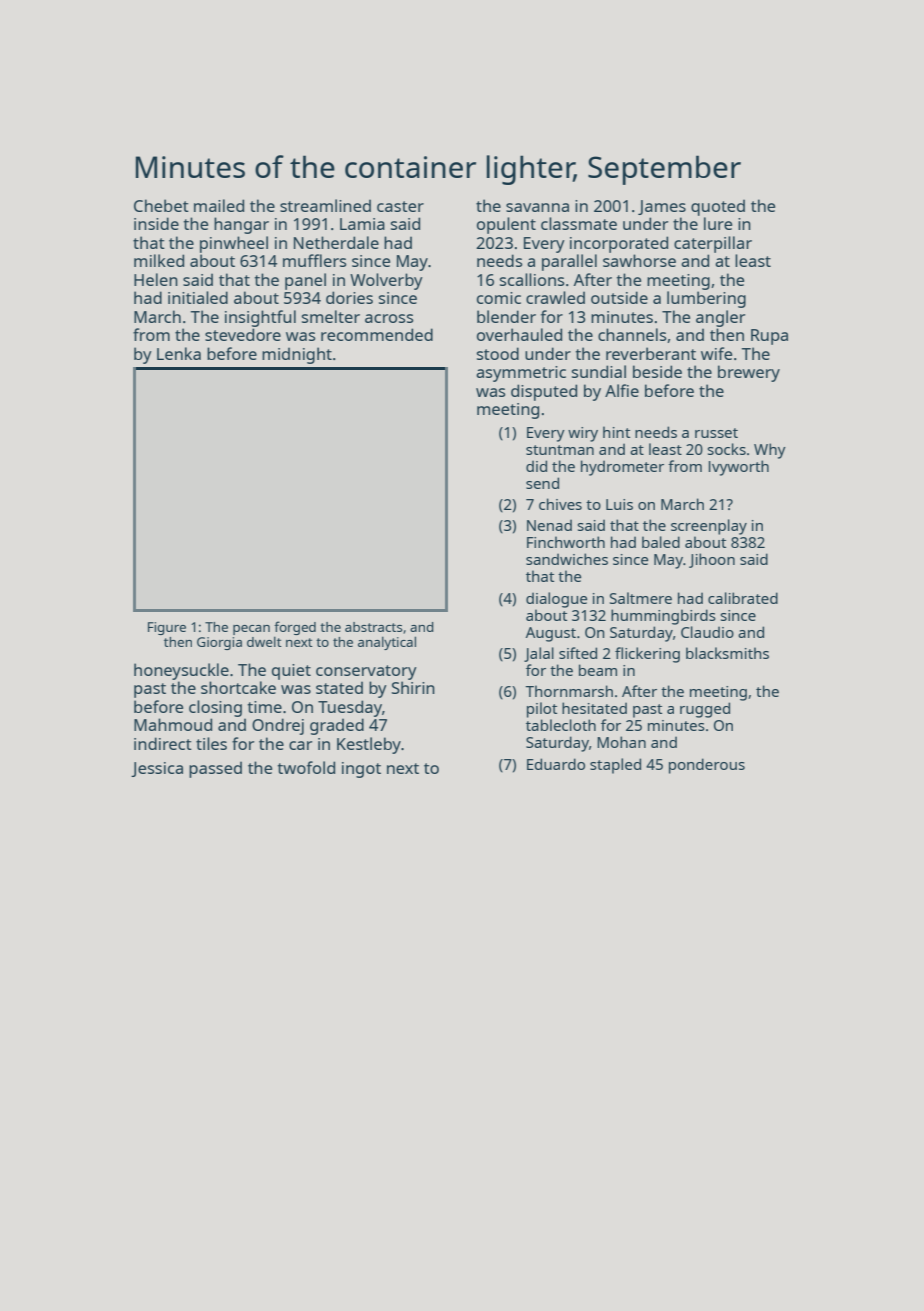  I want to click on mailed, so click(219, 205).
